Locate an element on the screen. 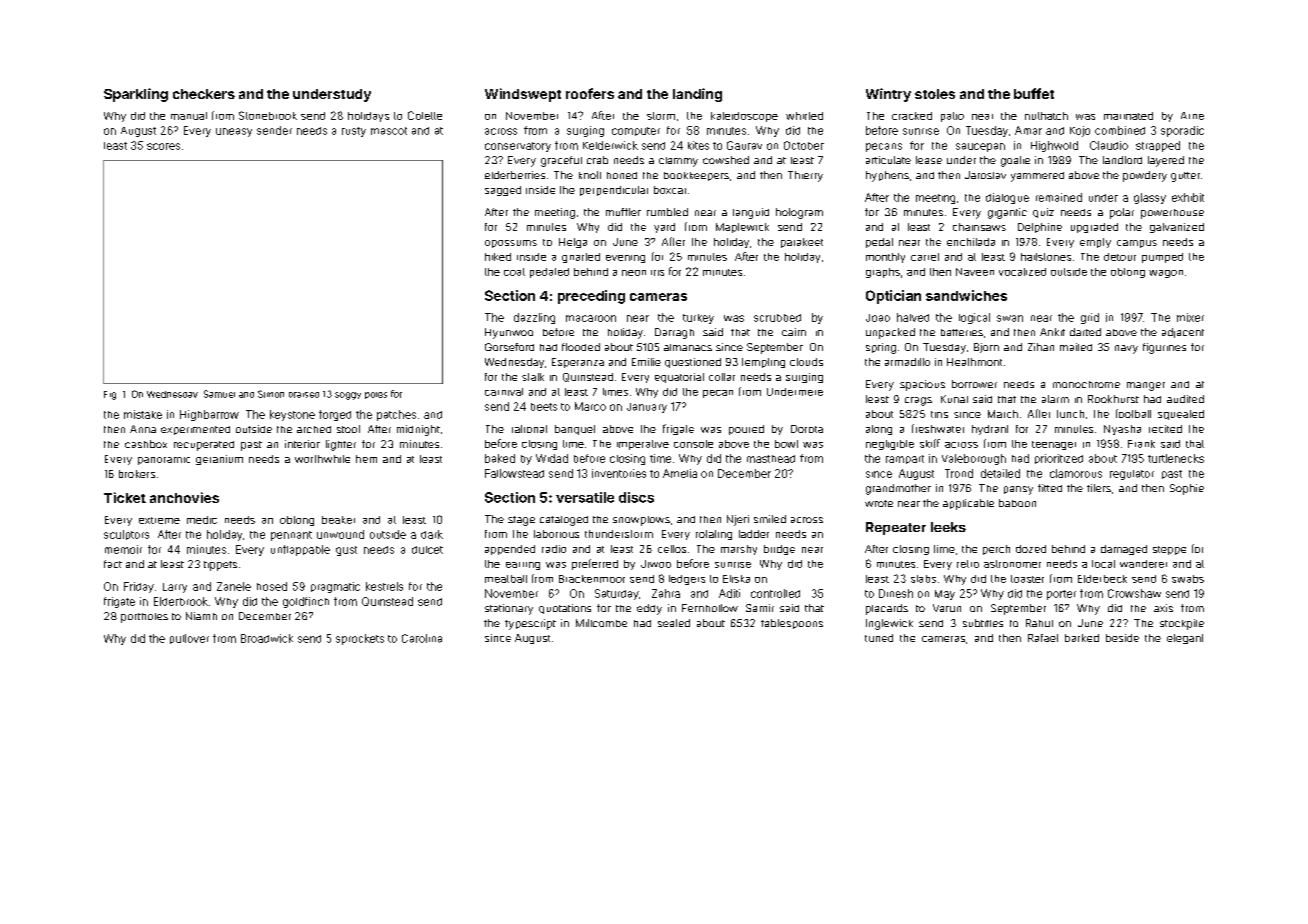 This screenshot has height=924, width=1308. Dorota is located at coordinates (807, 429).
